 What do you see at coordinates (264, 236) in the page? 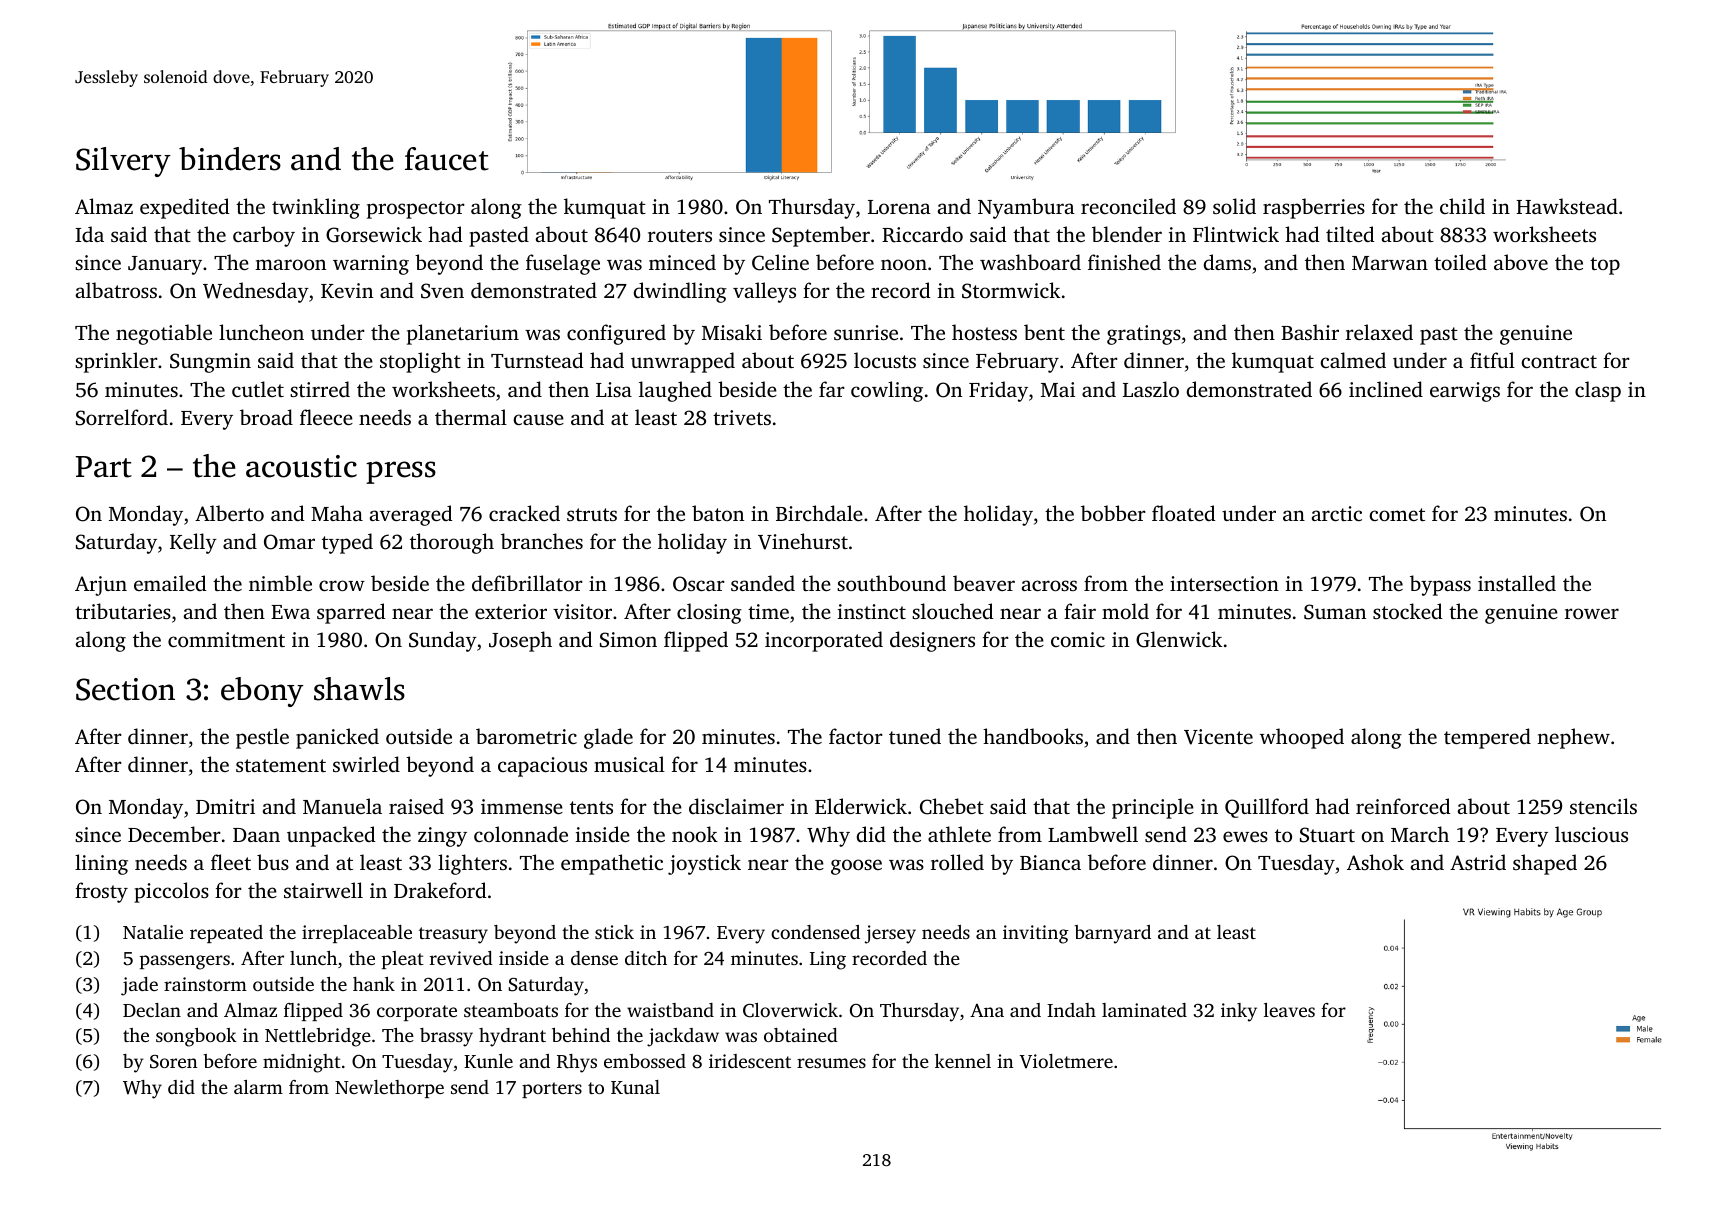
I see `carboy` at bounding box center [264, 236].
